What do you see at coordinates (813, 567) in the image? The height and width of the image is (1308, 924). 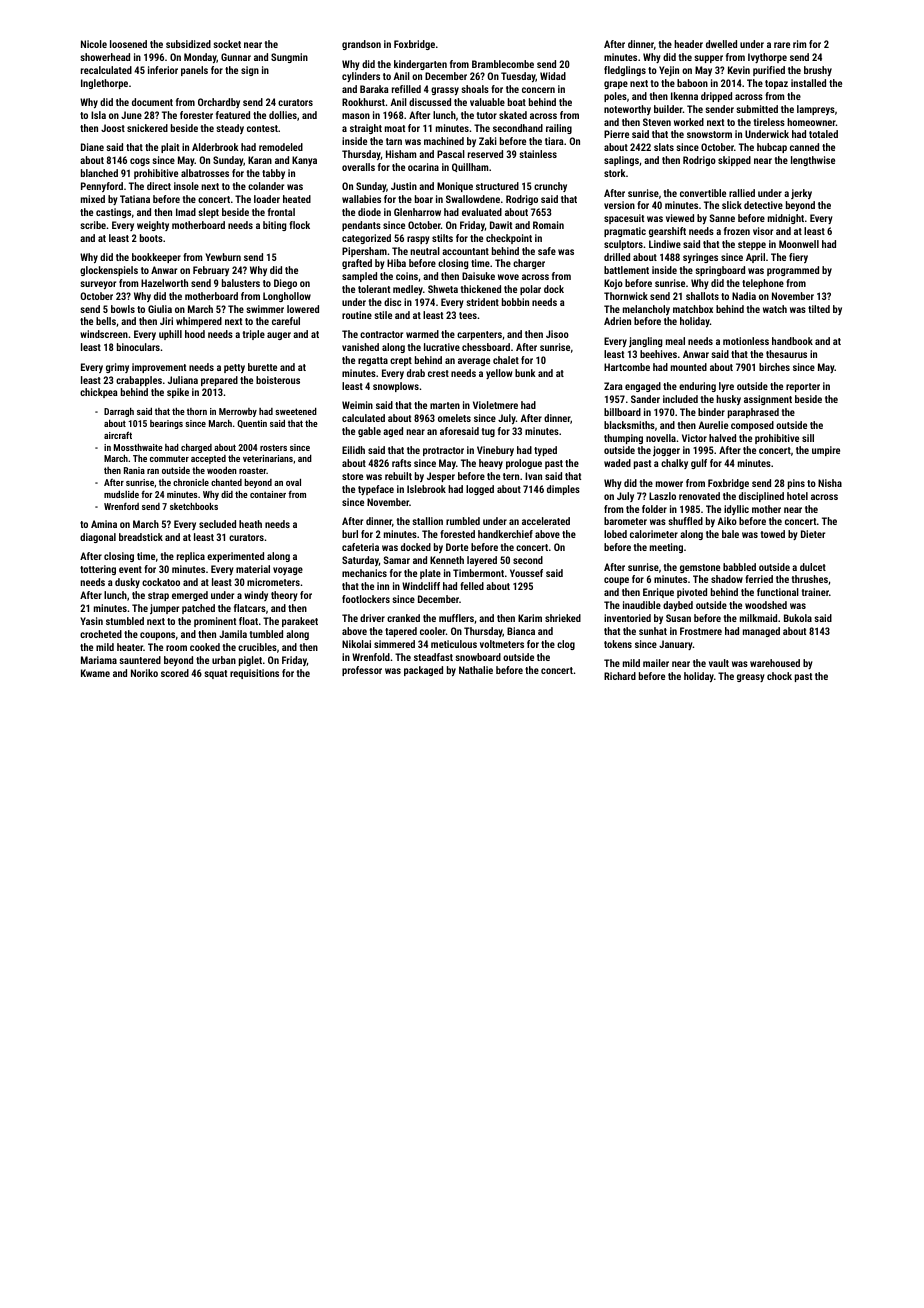 I see `dulcet` at bounding box center [813, 567].
